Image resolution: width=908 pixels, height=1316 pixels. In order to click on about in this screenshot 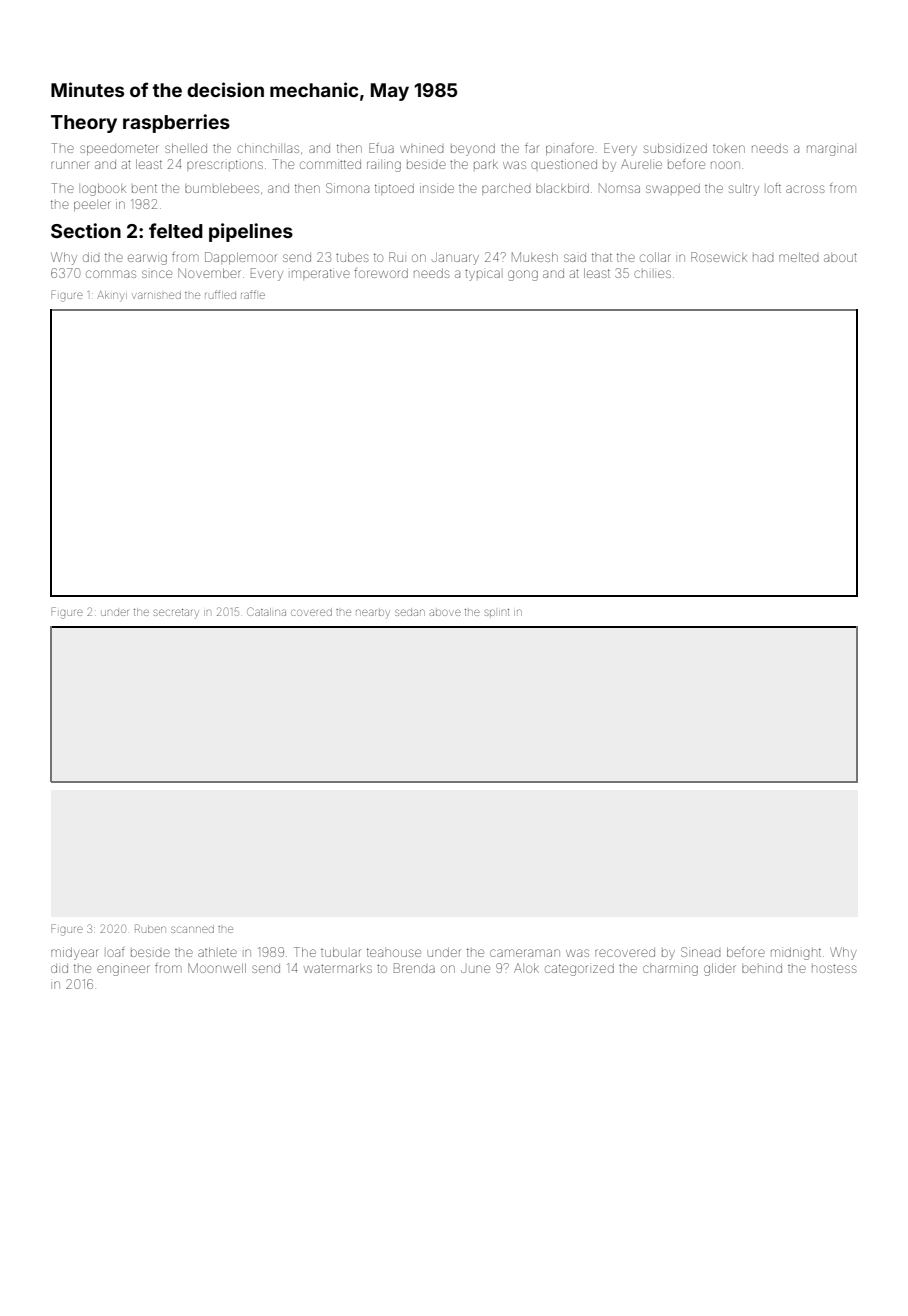, I will do `click(840, 257)`.
